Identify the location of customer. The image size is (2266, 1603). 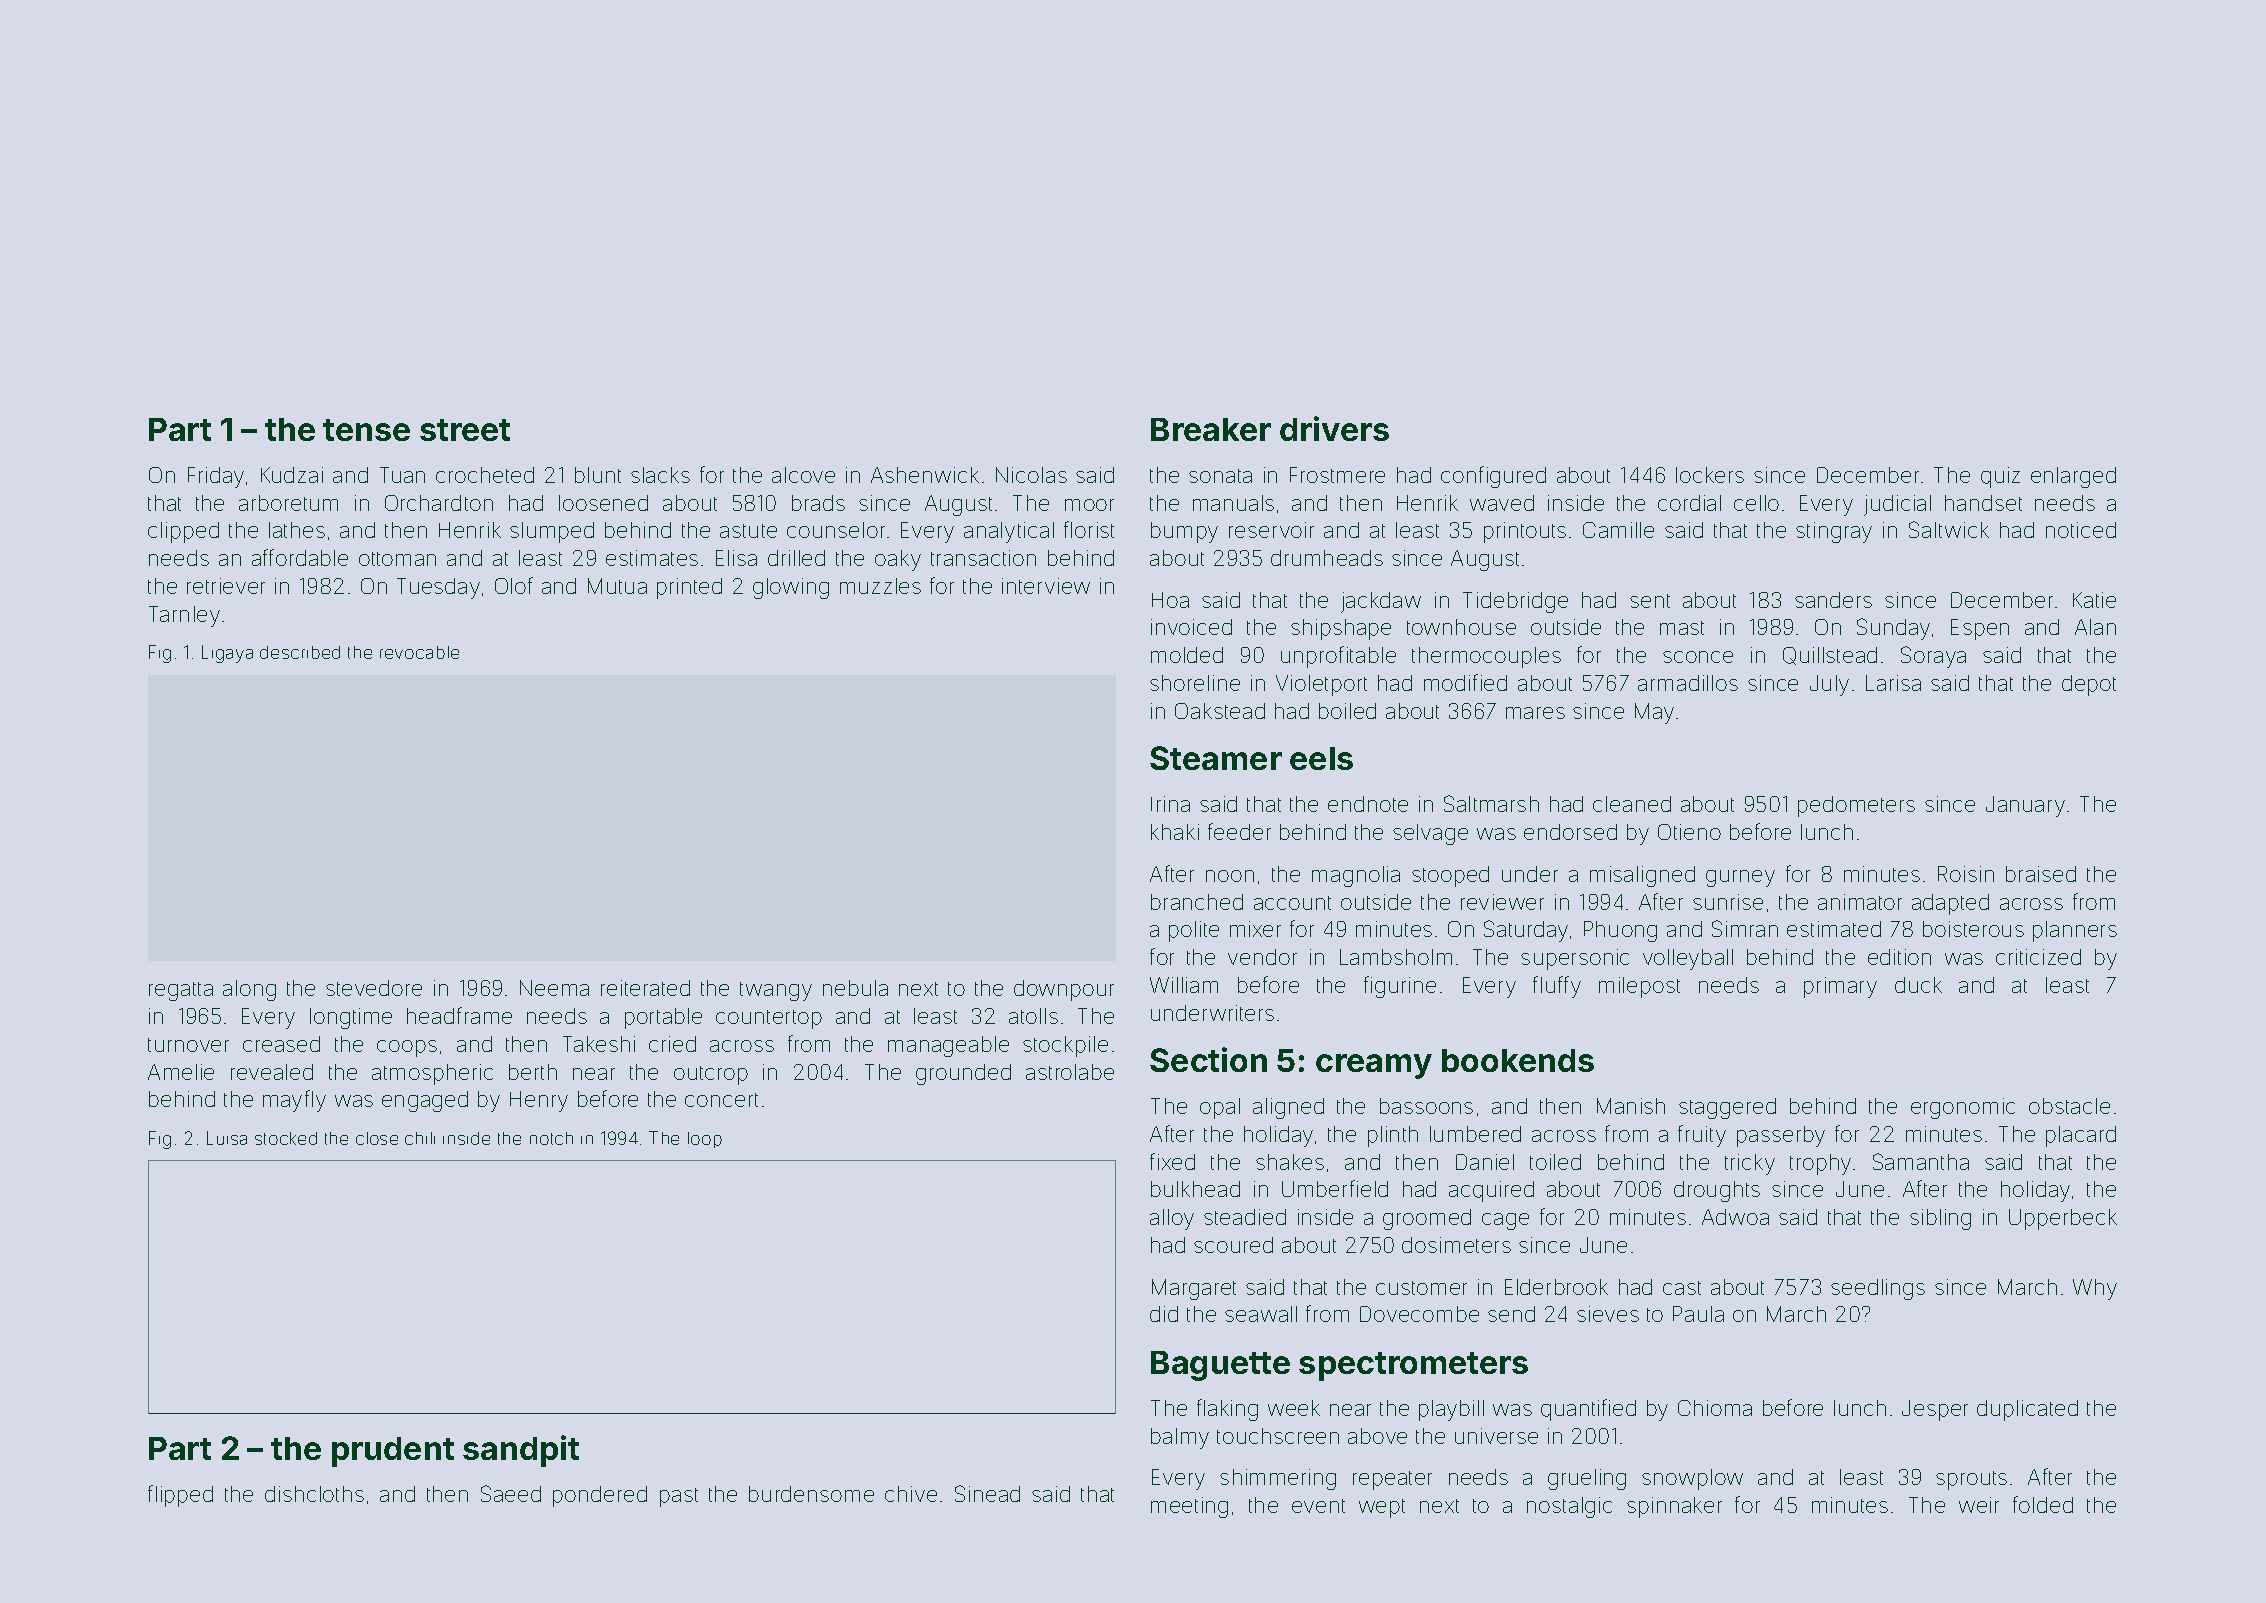
(1421, 1288).
